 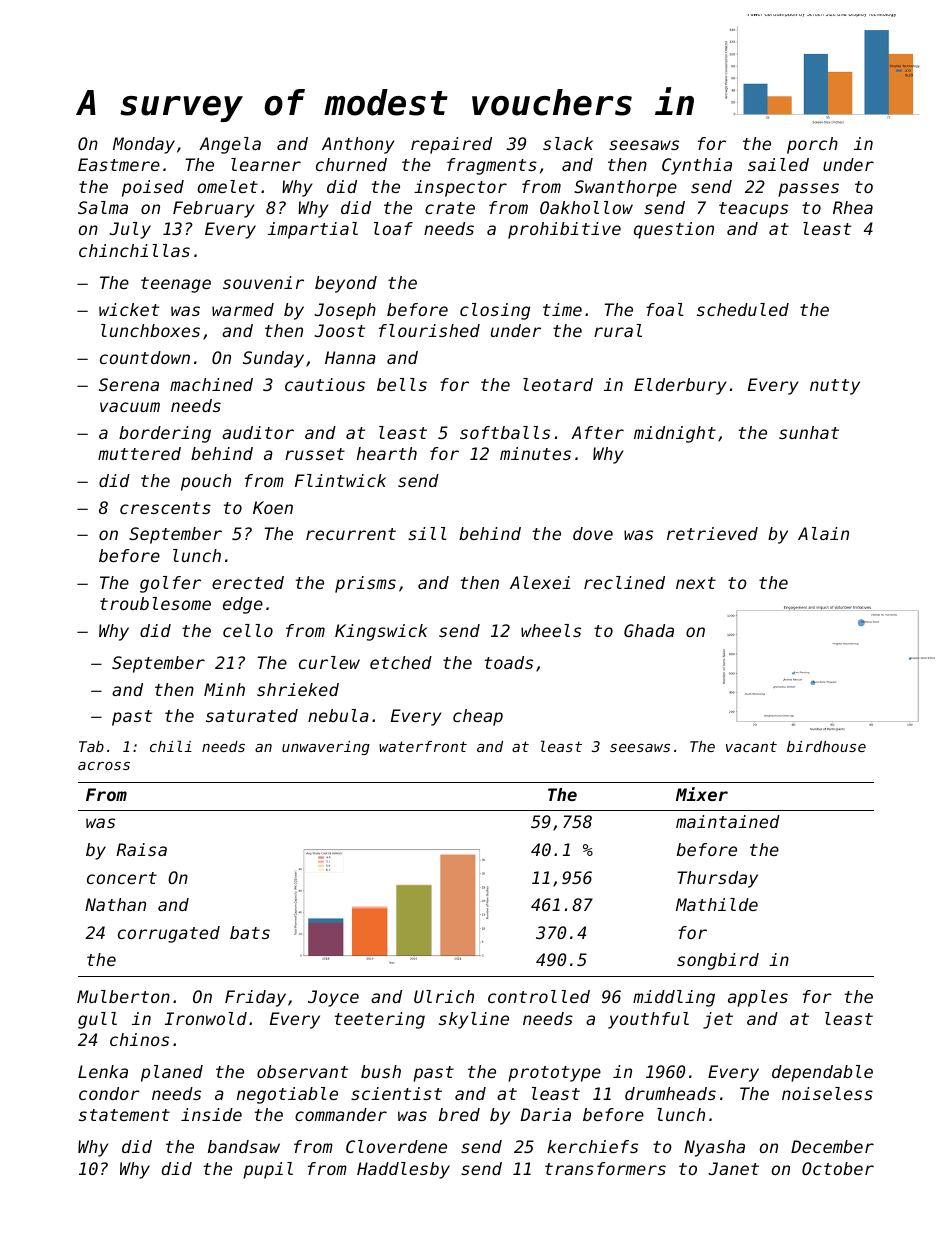 What do you see at coordinates (674, 230) in the screenshot?
I see `question` at bounding box center [674, 230].
